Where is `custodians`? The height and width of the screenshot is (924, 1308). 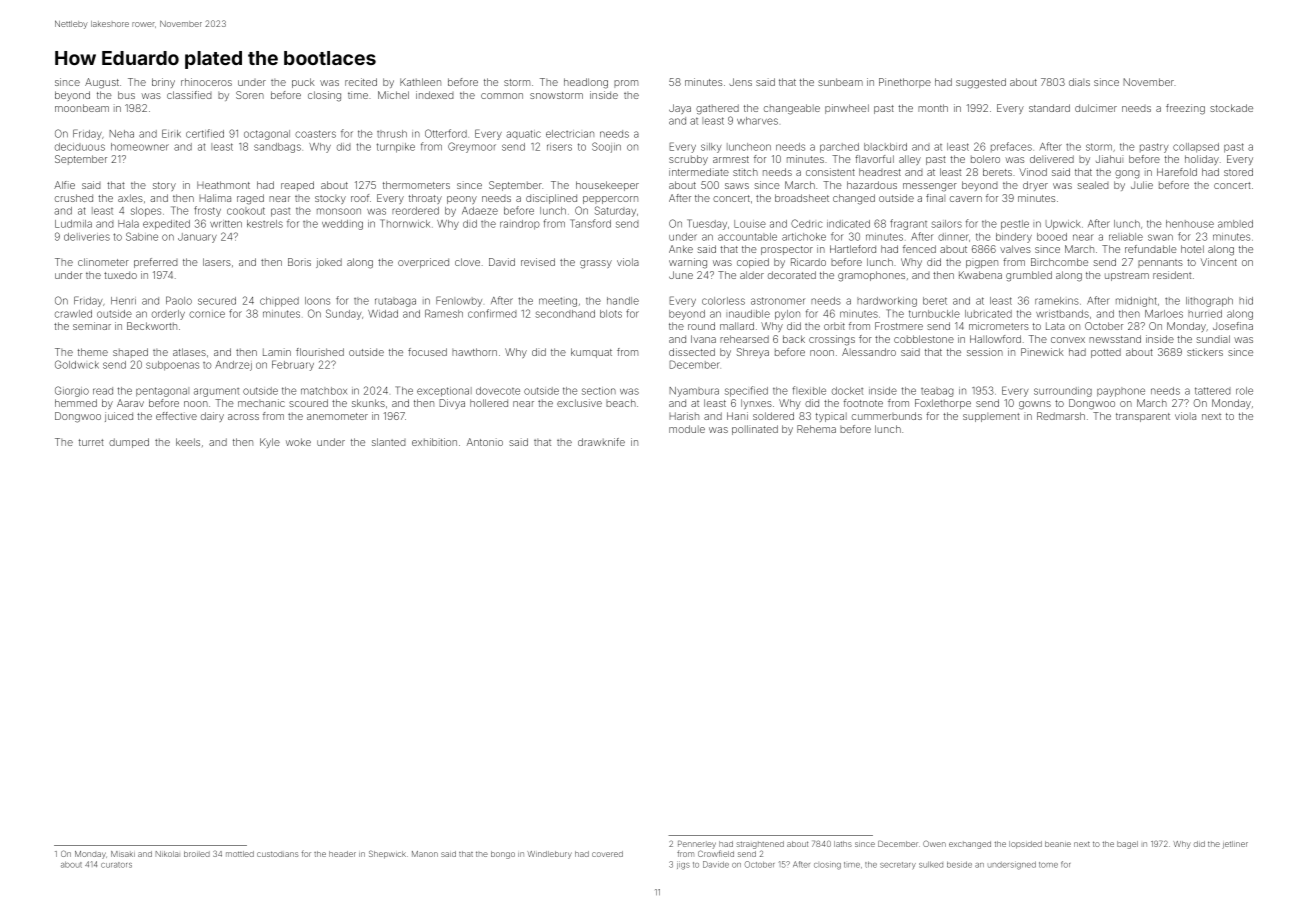
custodians is located at coordinates (277, 854).
